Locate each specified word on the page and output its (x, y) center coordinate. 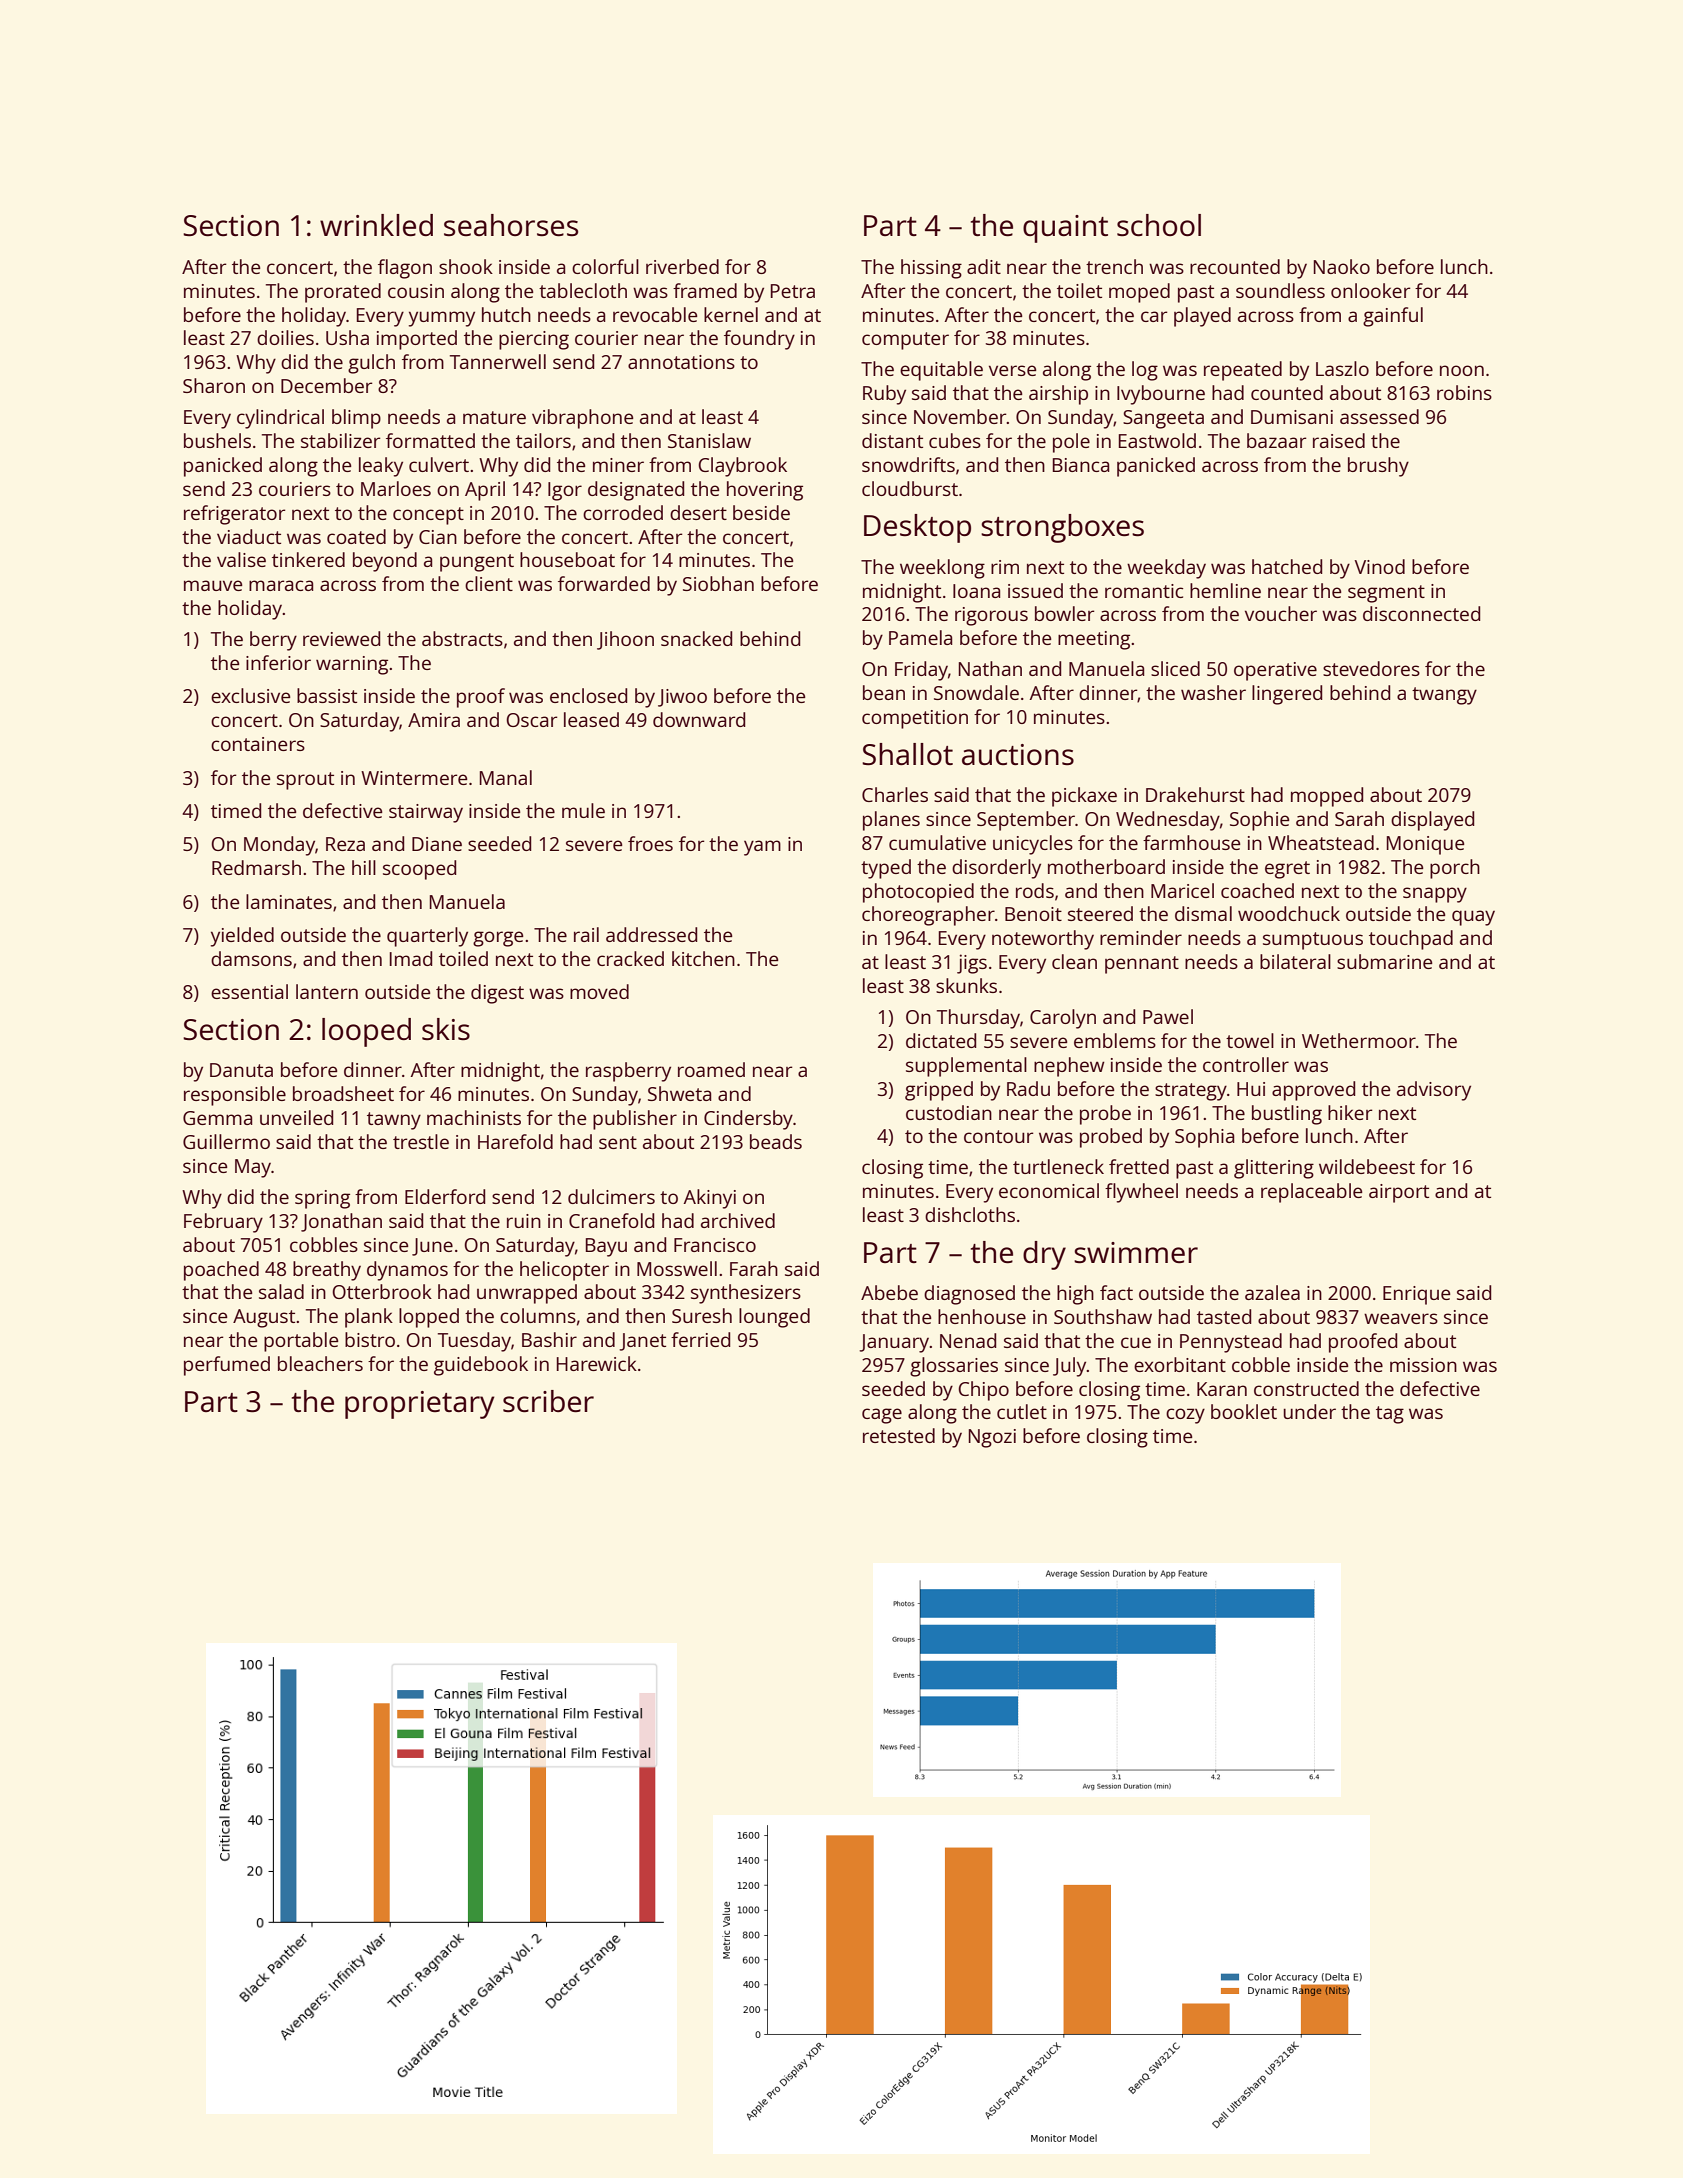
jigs (972, 964)
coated (356, 536)
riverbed (682, 266)
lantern (327, 991)
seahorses (511, 225)
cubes (955, 440)
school (1159, 225)
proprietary (420, 1405)
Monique (1425, 845)
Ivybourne (1161, 395)
